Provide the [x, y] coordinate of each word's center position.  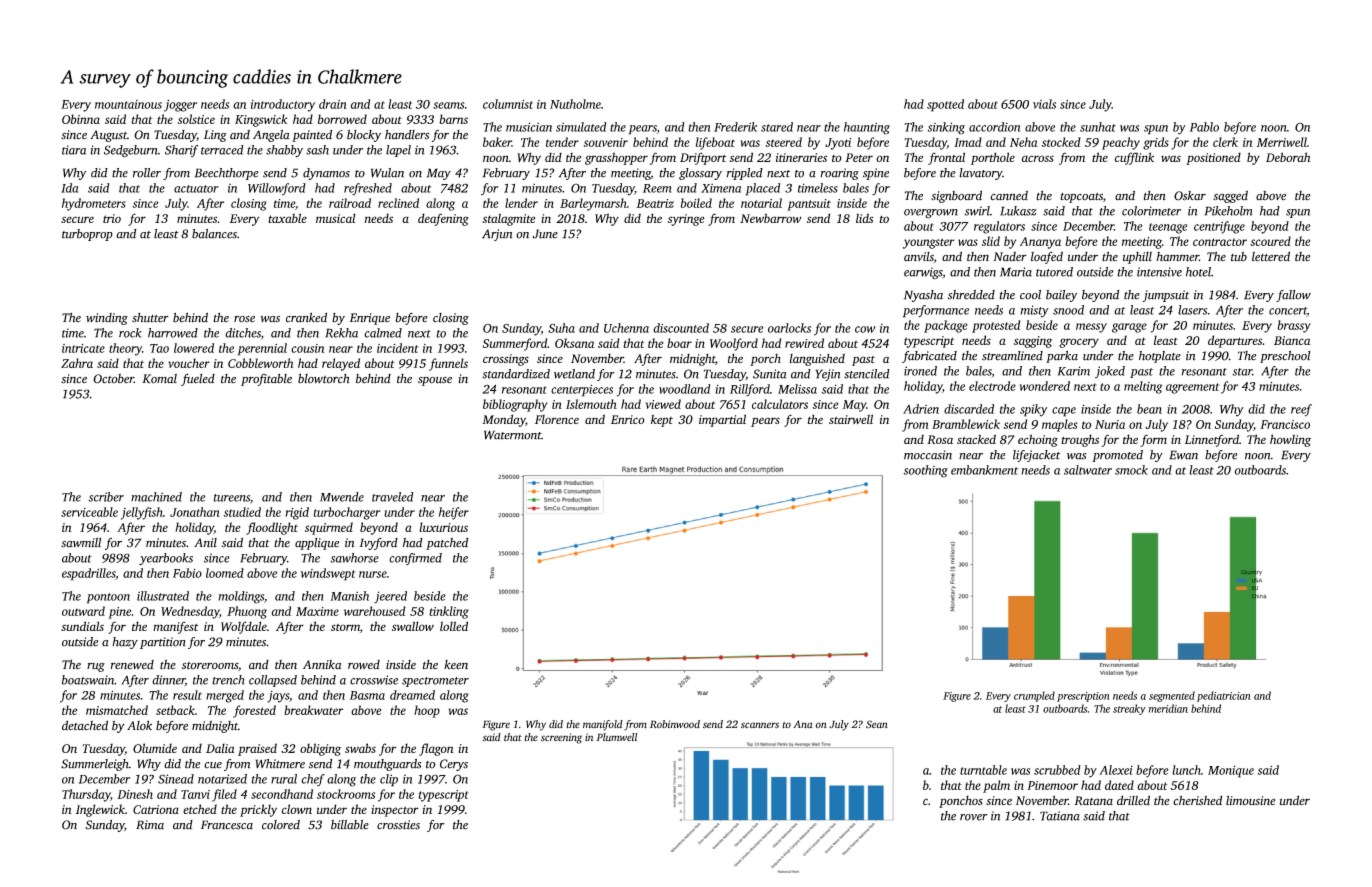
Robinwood [675, 724]
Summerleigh [95, 765]
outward [83, 611]
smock [1131, 470]
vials [1044, 104]
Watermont [512, 435]
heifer [454, 513]
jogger [180, 106]
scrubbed [1057, 770]
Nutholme [575, 104]
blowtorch [323, 378]
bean [1149, 409]
